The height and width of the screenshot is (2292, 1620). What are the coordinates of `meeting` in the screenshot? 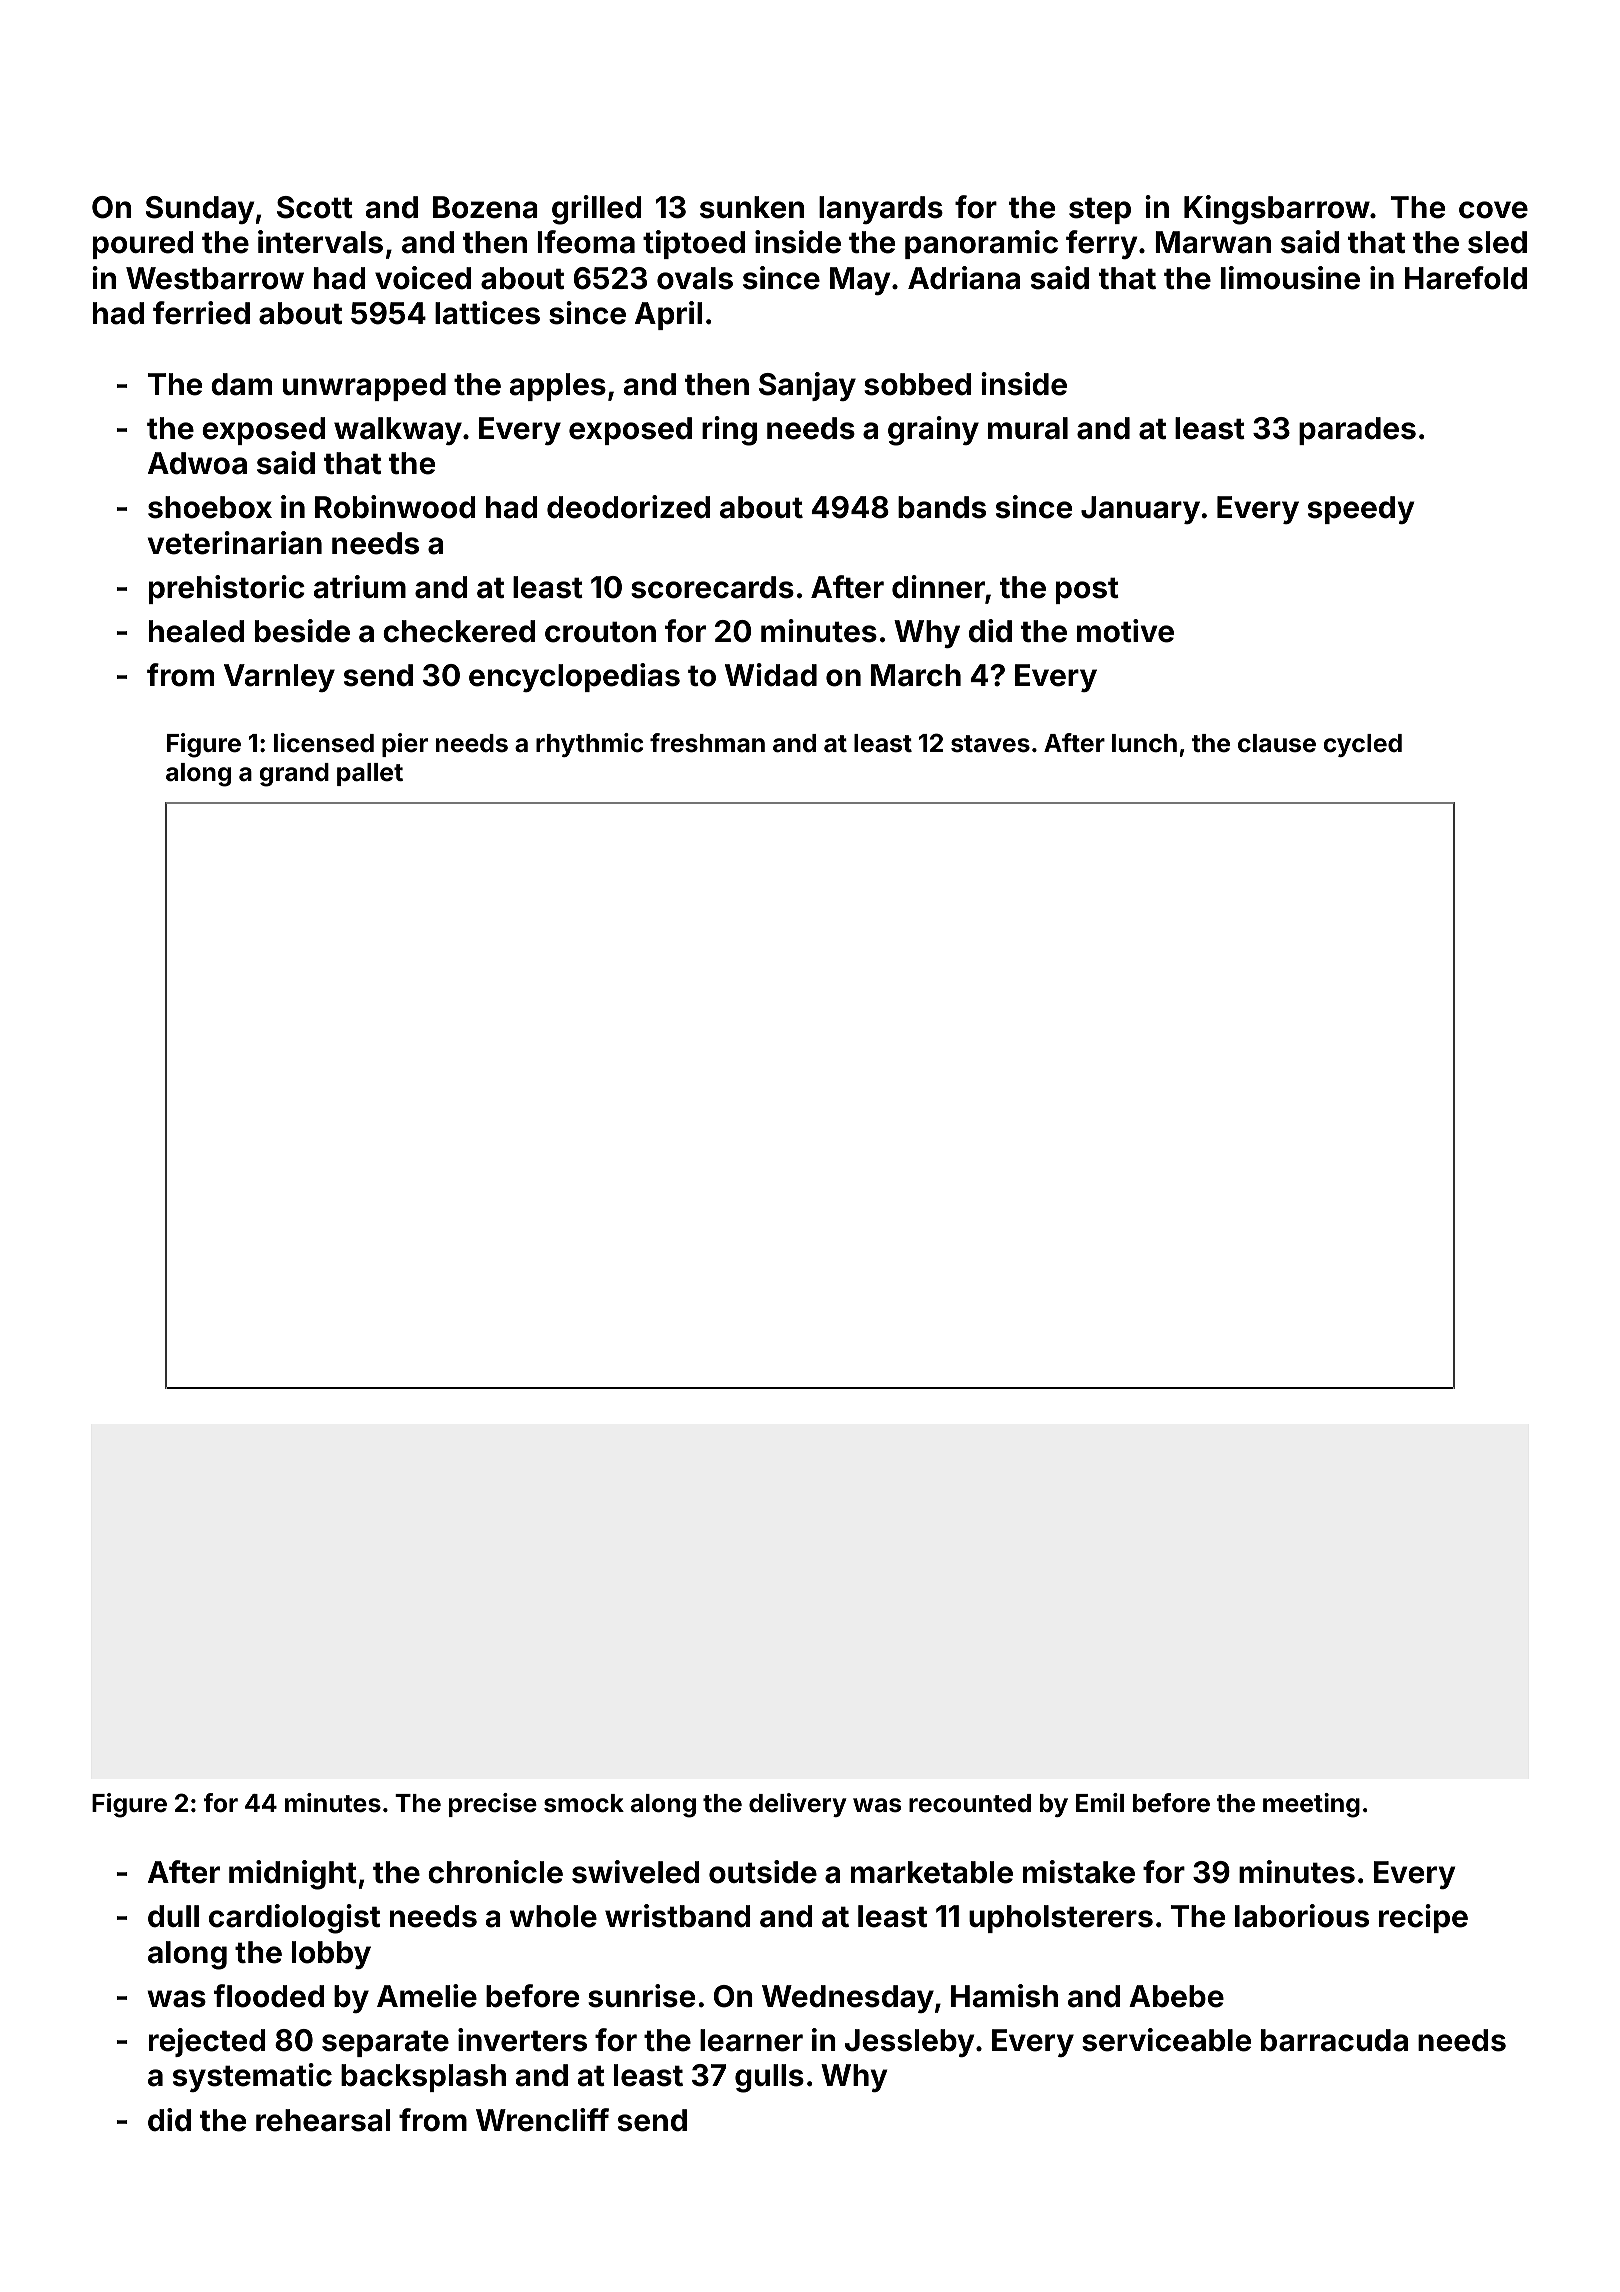 It's located at (1311, 1805).
